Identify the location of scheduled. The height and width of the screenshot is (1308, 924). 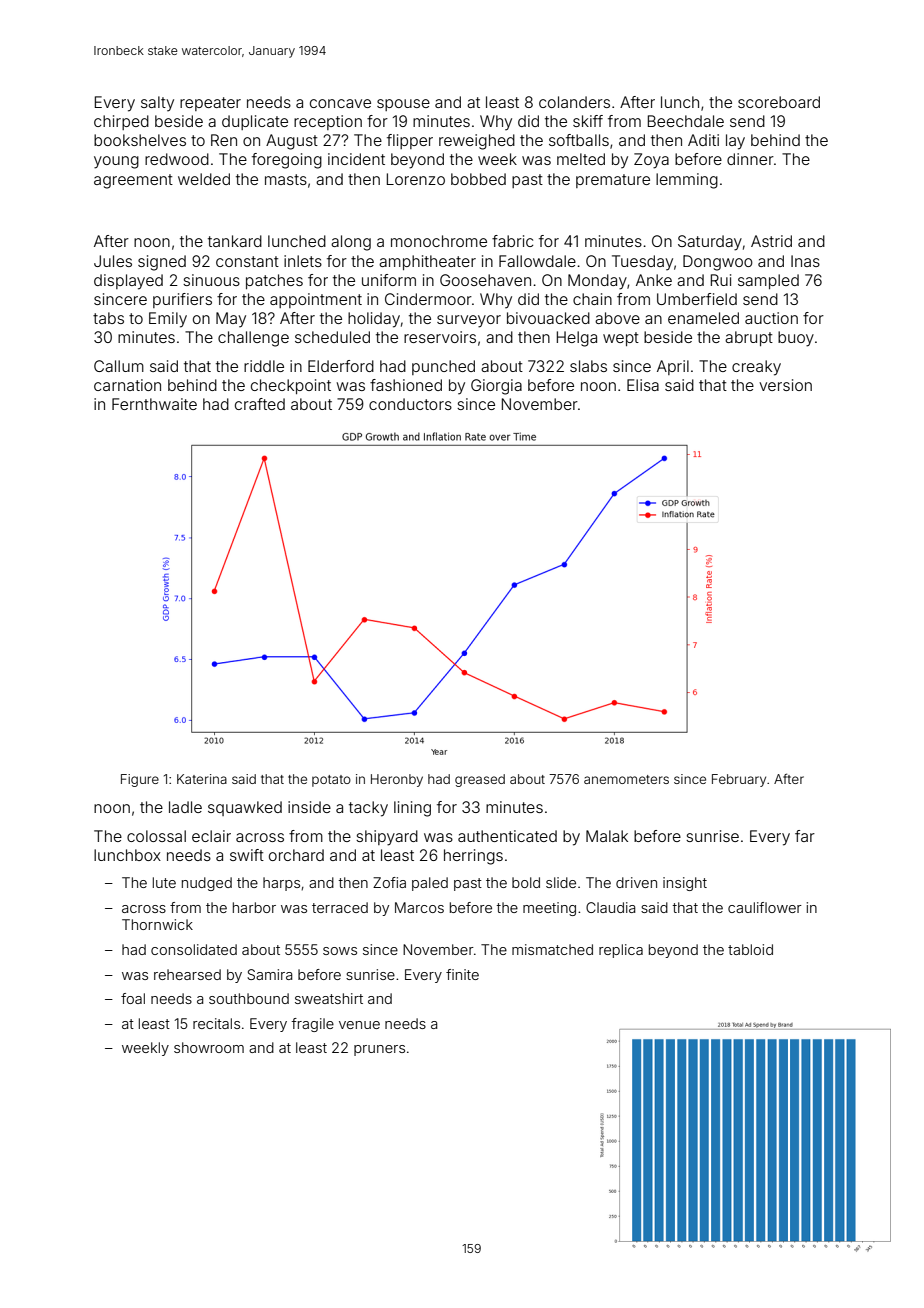
(332, 337).
